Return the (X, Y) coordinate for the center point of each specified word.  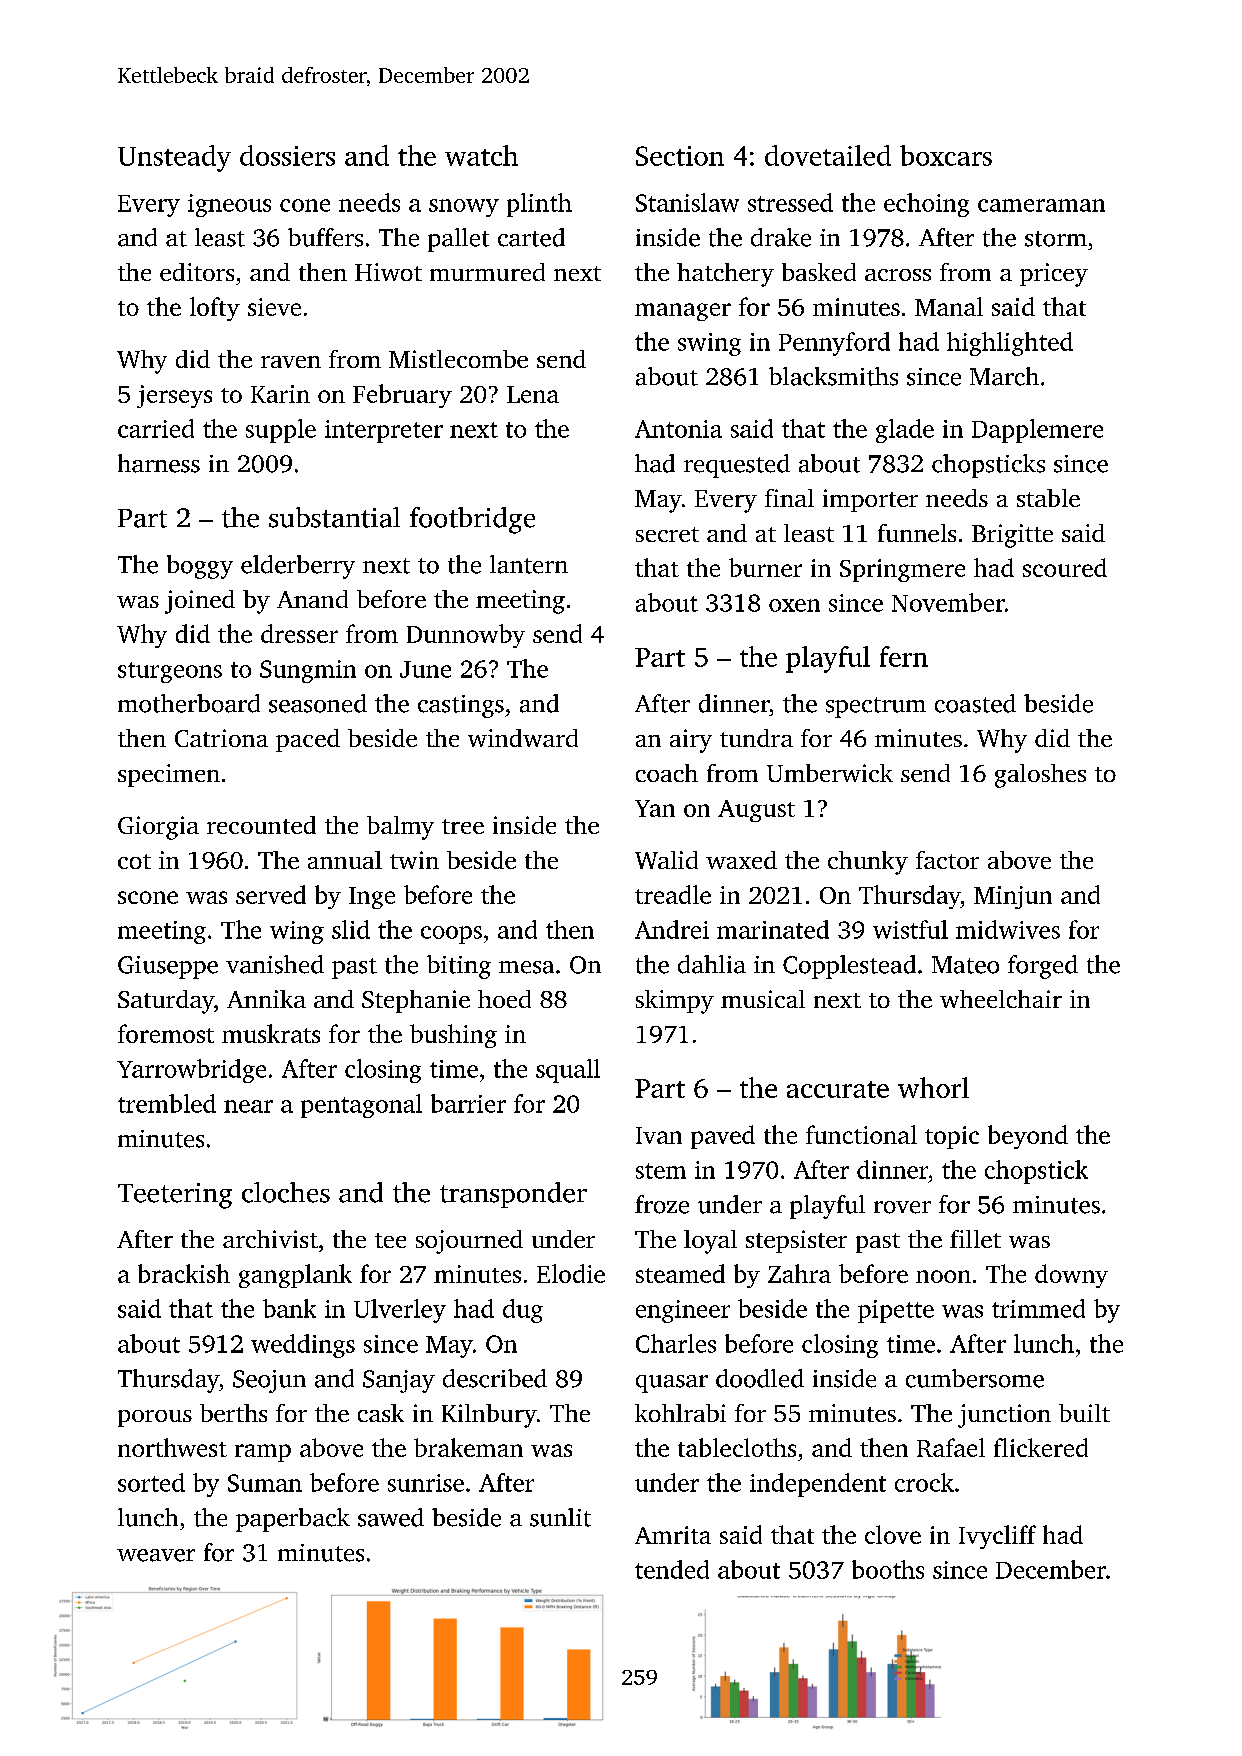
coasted (975, 703)
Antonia (678, 429)
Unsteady (174, 158)
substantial (334, 517)
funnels (917, 533)
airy (691, 741)
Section (680, 156)
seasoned (318, 703)
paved (723, 1137)
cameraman (1041, 205)
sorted (151, 1482)
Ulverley (400, 1311)
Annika (266, 999)
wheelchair (1001, 999)
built (1084, 1413)
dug (523, 1311)
